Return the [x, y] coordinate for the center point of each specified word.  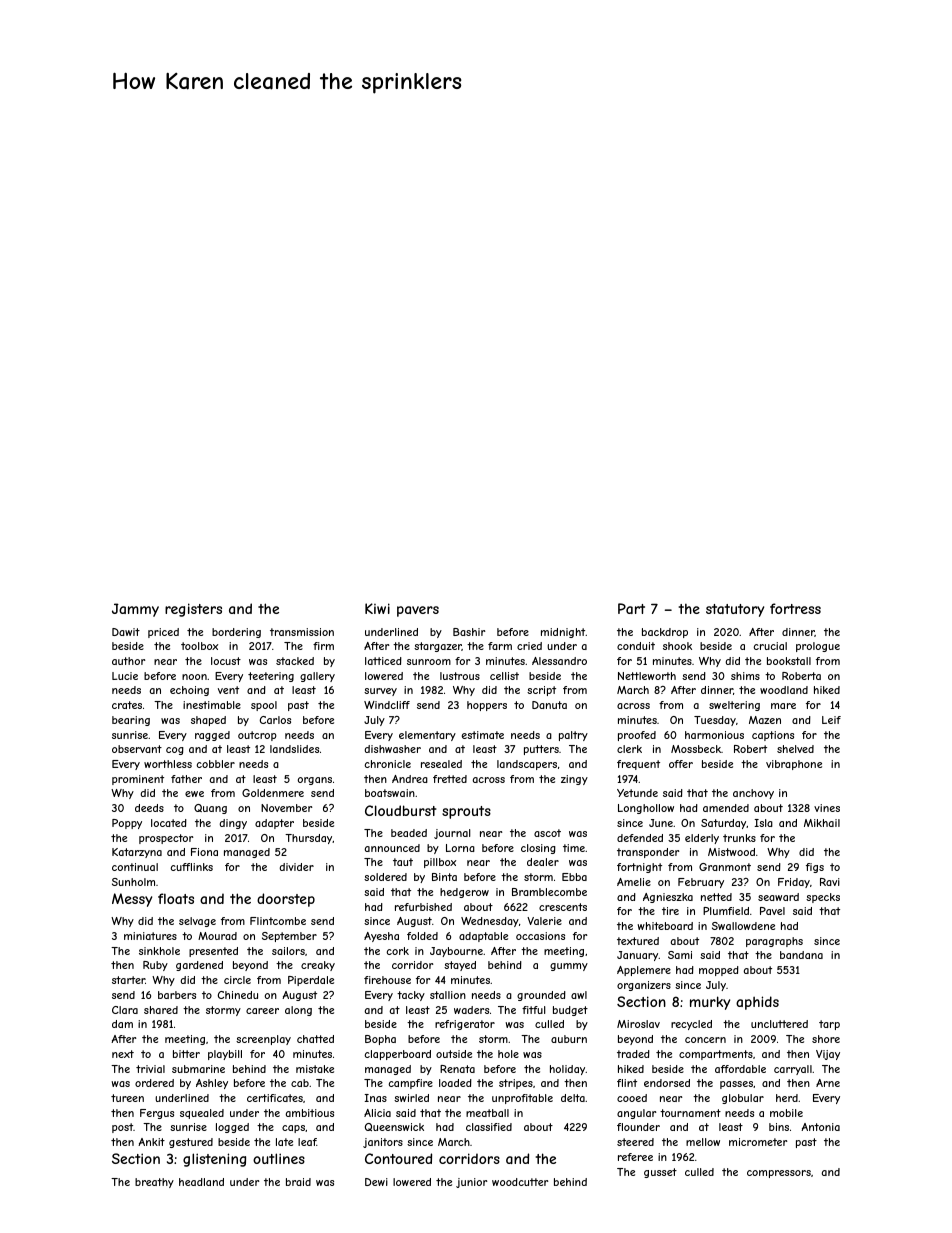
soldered [385, 877]
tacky [411, 996]
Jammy [135, 610]
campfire [410, 1084]
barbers [177, 995]
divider [296, 867]
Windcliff [387, 705]
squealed [202, 1114]
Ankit [151, 1142]
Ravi [830, 882]
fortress [795, 608]
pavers [418, 611]
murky [710, 1003]
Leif [831, 720]
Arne [828, 1083]
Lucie [125, 676]
